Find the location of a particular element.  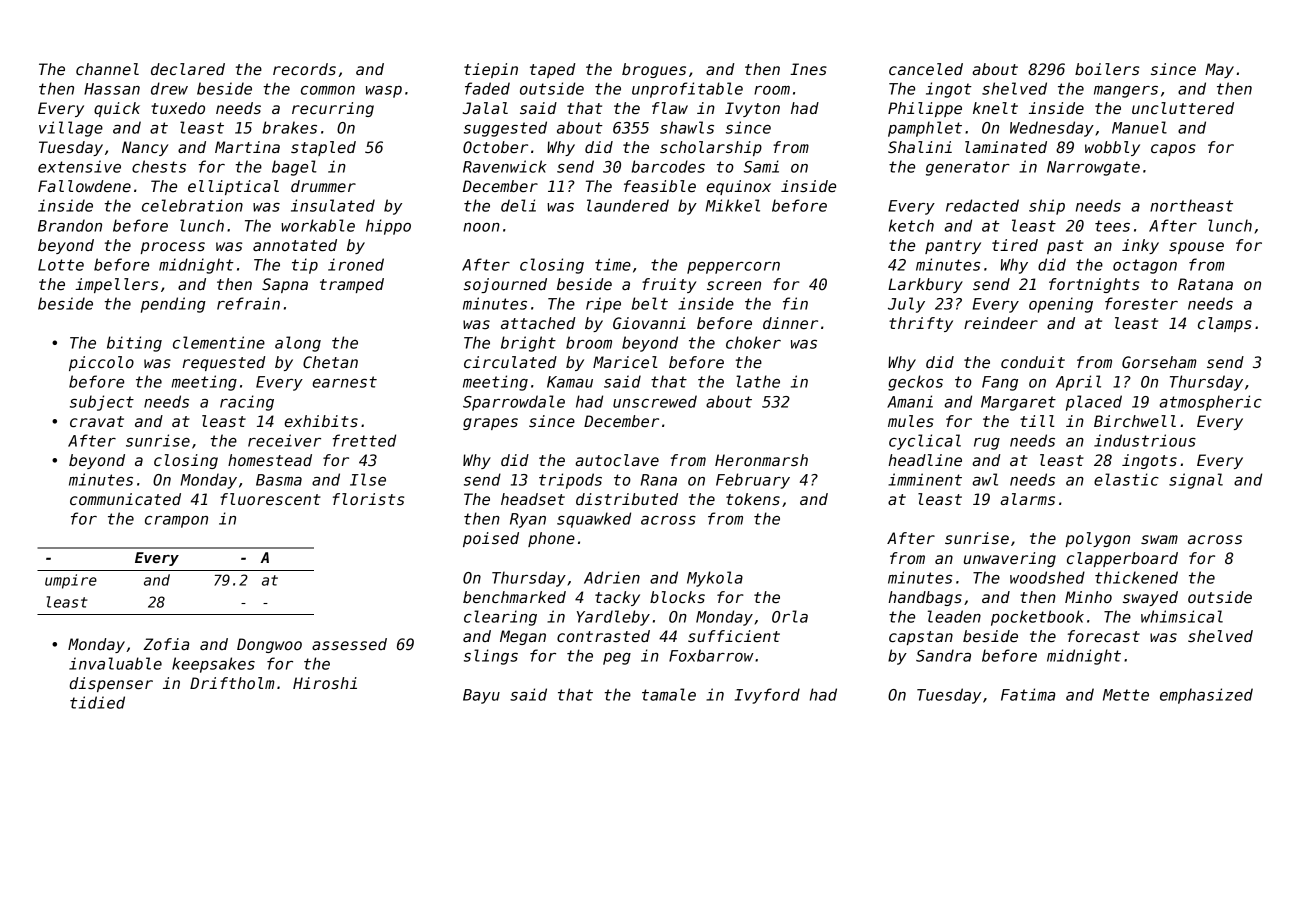

Hiroshi is located at coordinates (325, 683).
